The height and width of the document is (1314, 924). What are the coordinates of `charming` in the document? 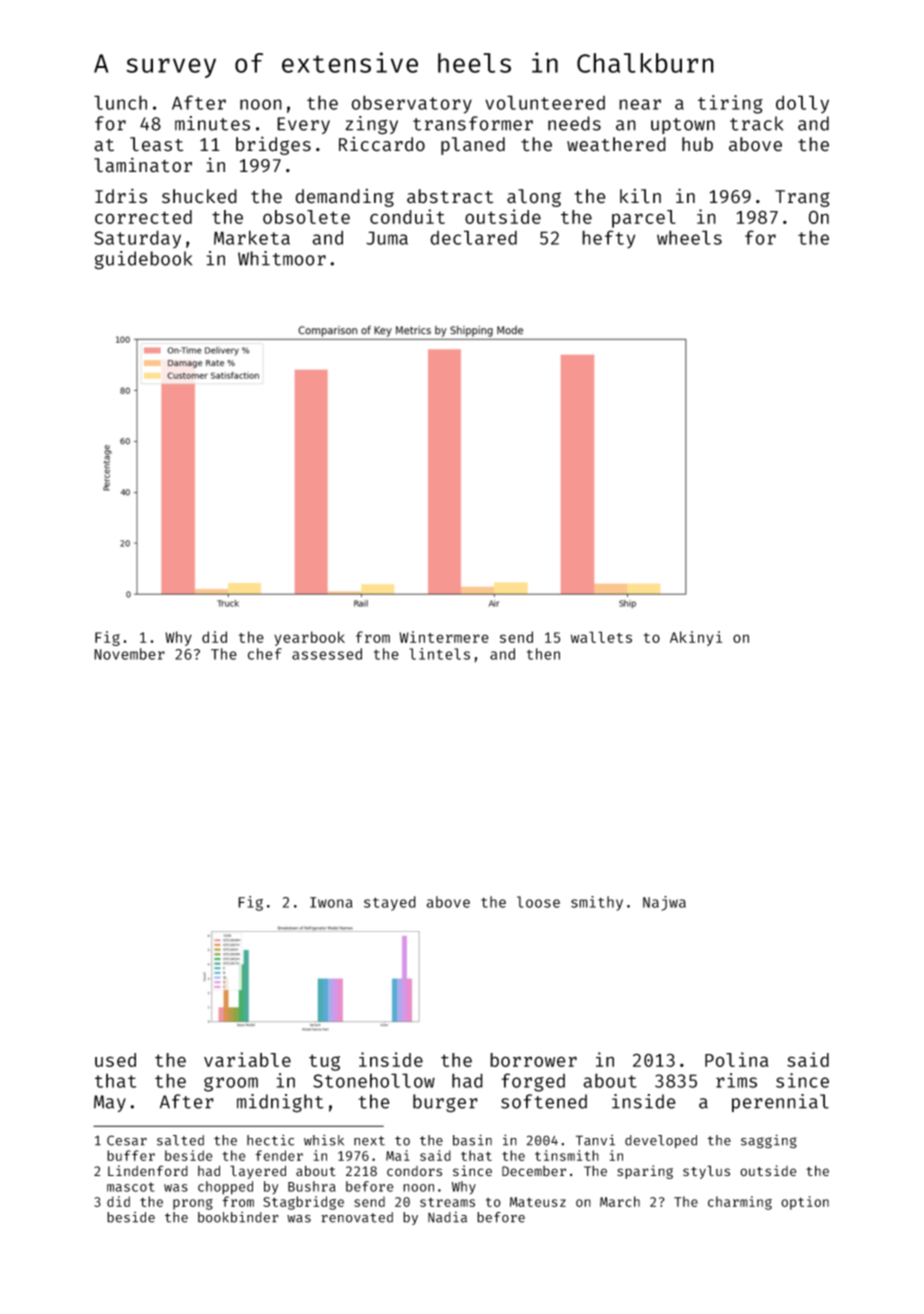 It's located at (740, 1203).
